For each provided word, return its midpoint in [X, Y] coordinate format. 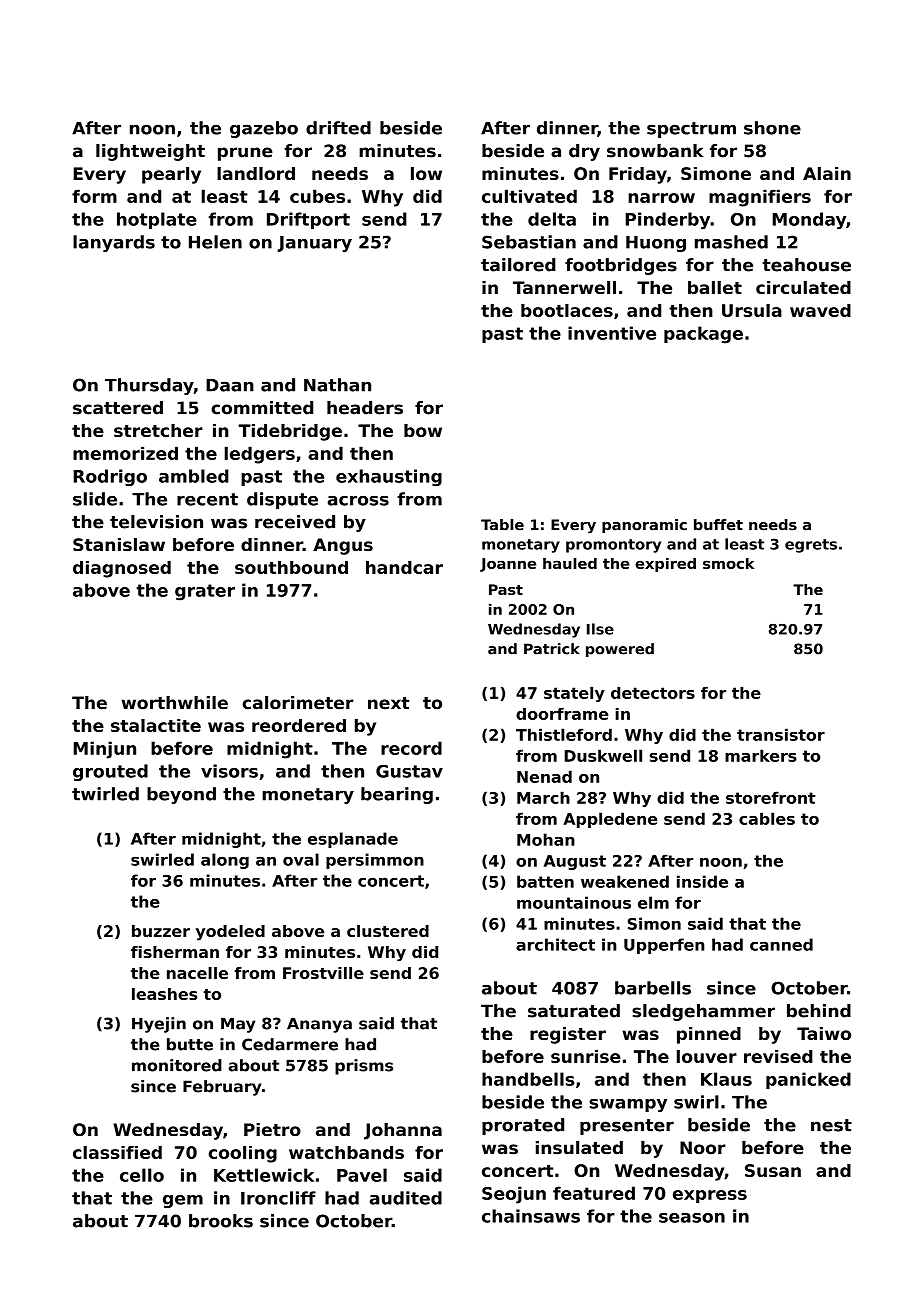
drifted [338, 128]
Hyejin [159, 1025]
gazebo [264, 129]
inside [702, 881]
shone [772, 128]
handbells [528, 1079]
